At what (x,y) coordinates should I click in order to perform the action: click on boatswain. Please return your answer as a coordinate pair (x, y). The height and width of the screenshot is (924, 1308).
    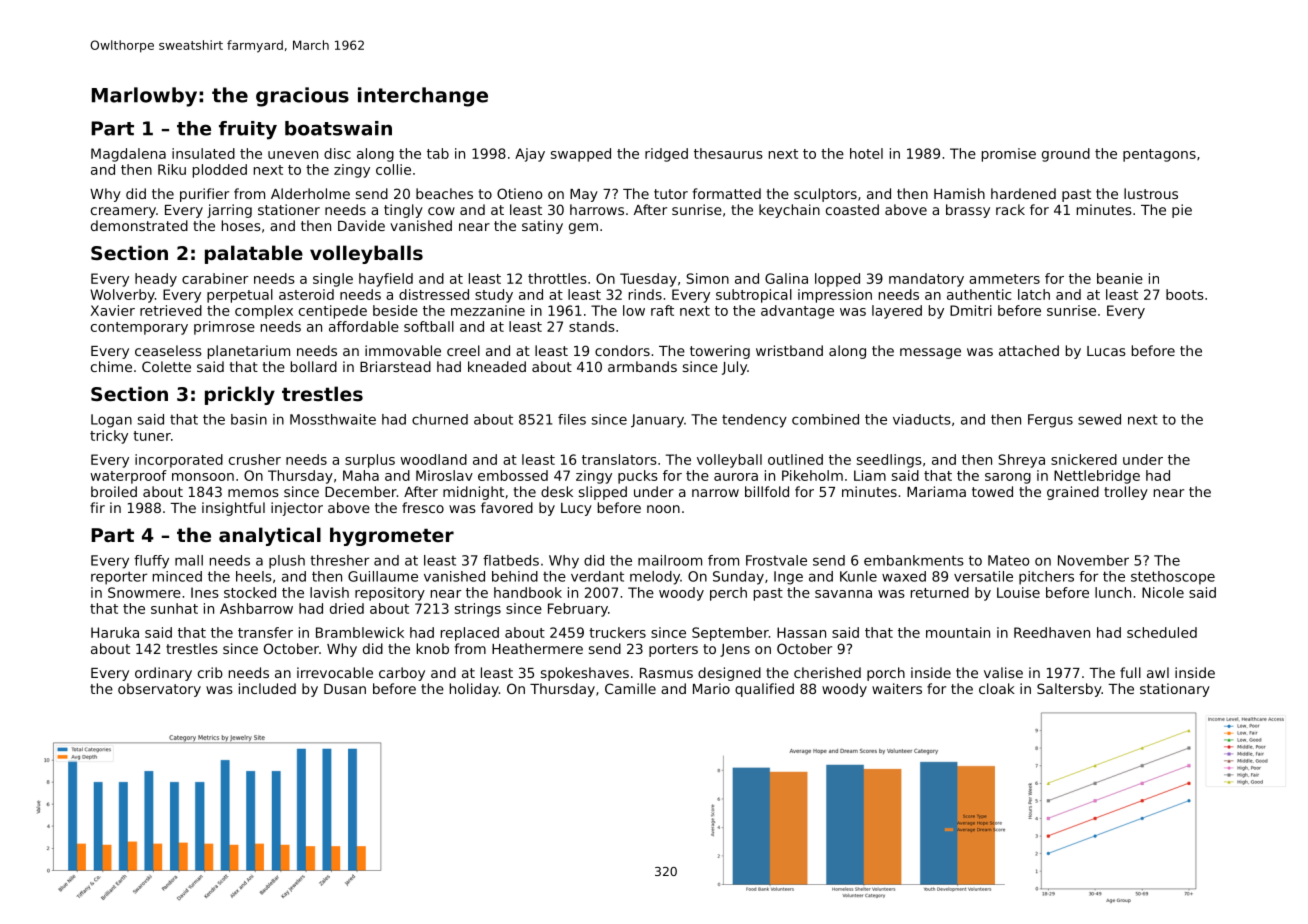
    Looking at the image, I should click on (338, 128).
